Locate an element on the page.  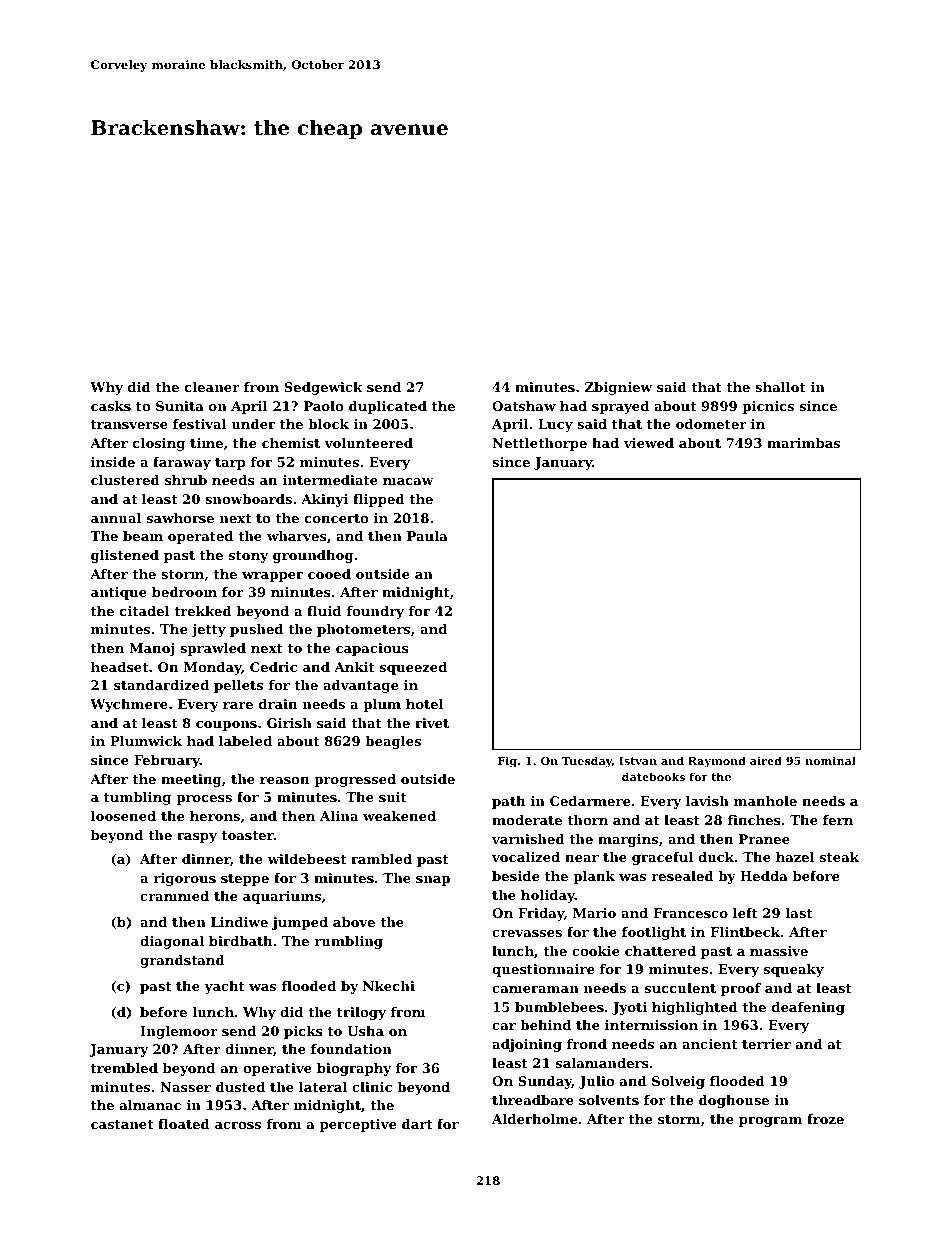
moderate is located at coordinates (527, 820).
